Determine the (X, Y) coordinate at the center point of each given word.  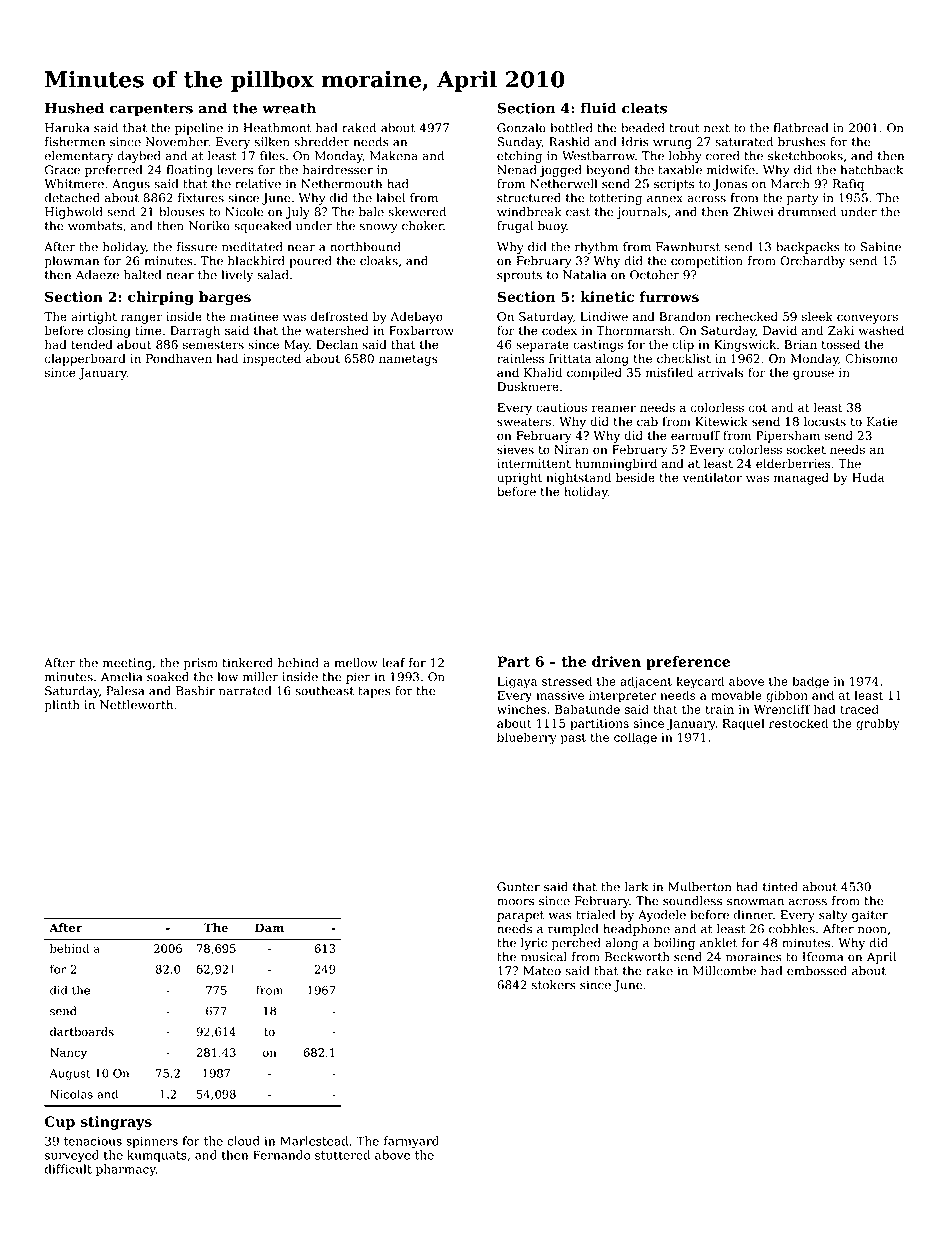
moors (515, 902)
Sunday (519, 143)
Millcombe (724, 971)
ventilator (712, 478)
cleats (644, 108)
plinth (62, 706)
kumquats (157, 1156)
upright (519, 479)
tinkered (247, 663)
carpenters (151, 109)
